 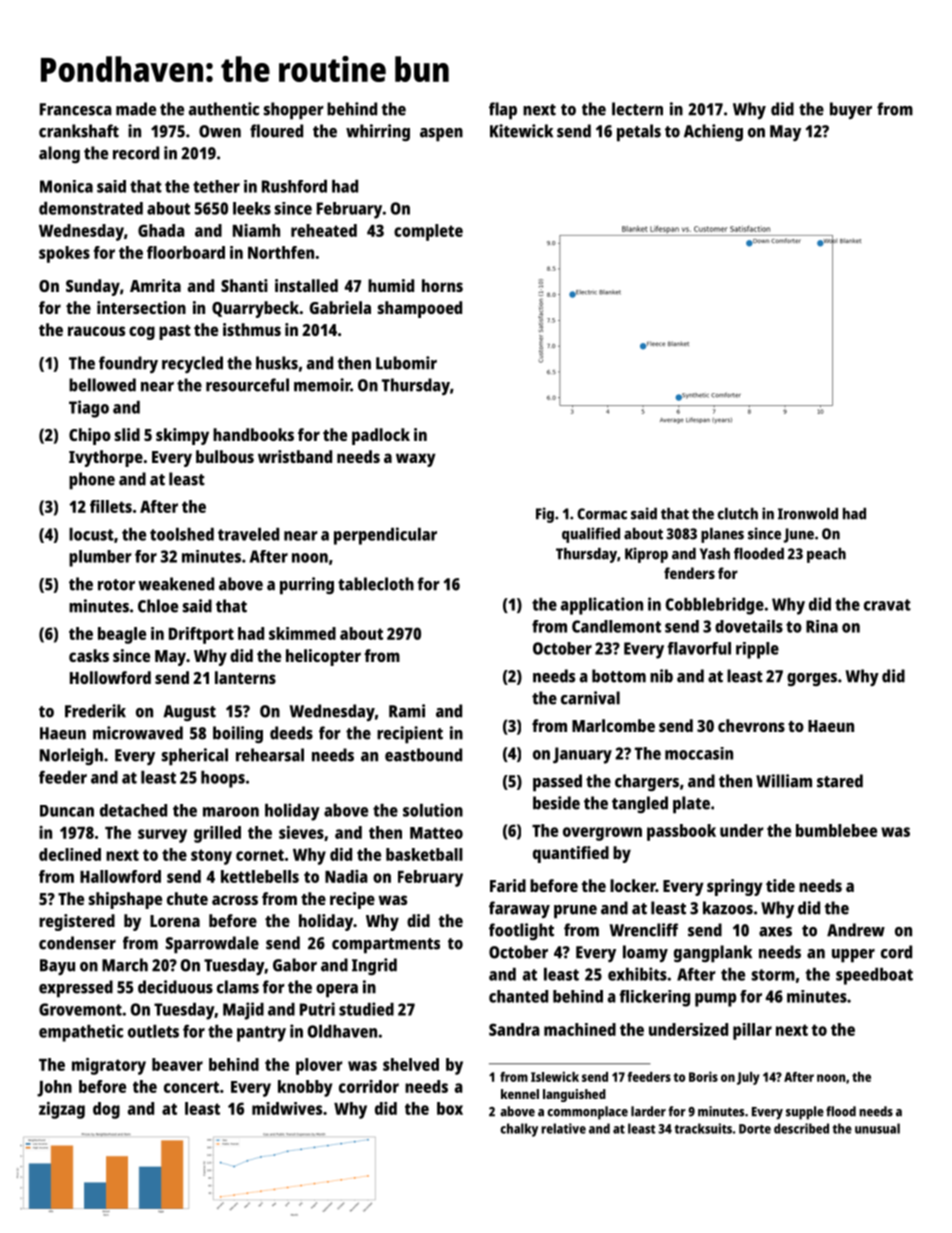 I want to click on Lubomir, so click(x=406, y=363).
